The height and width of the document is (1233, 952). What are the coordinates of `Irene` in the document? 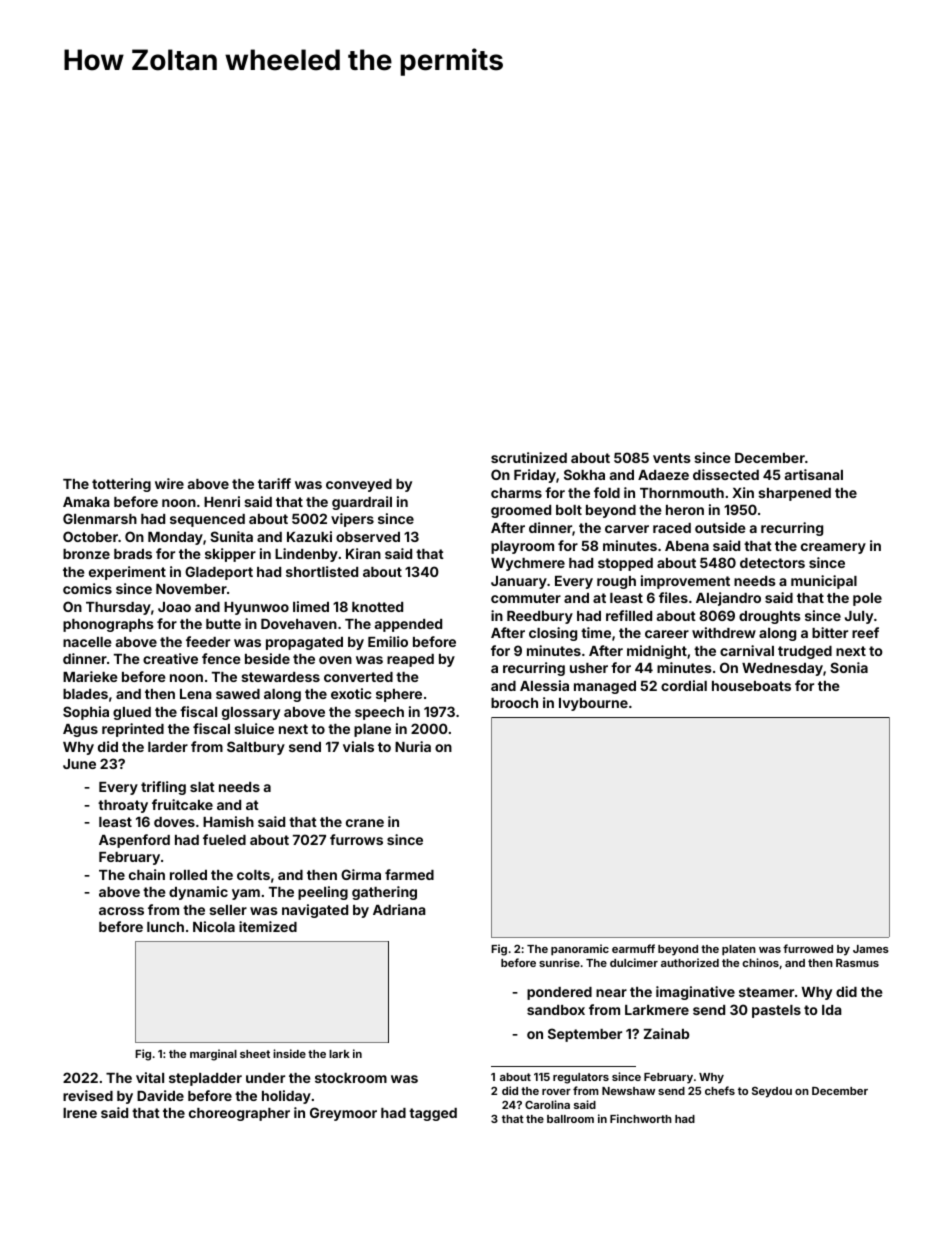 It's located at (80, 1113).
